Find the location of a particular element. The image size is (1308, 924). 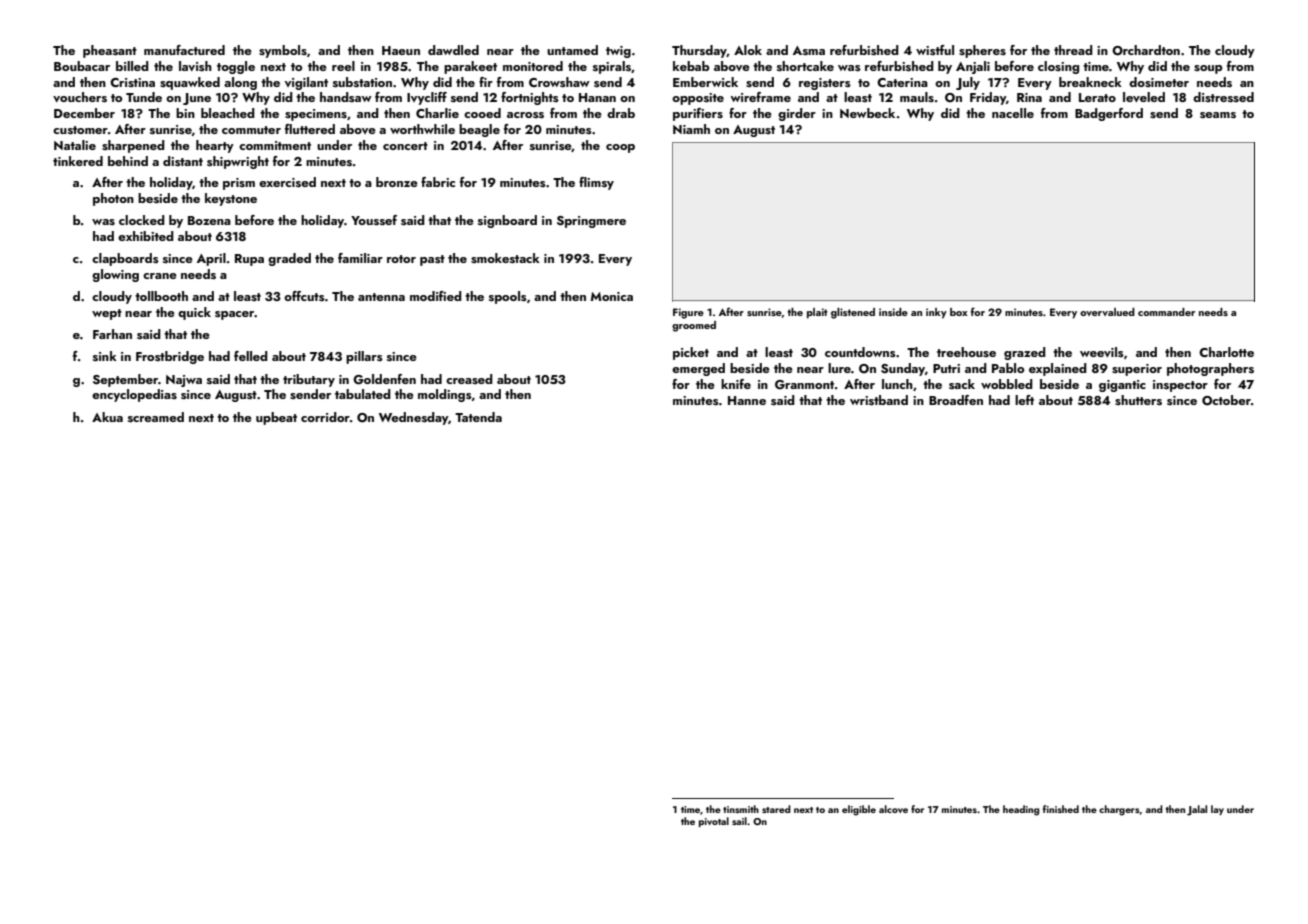

pivotal is located at coordinates (714, 822).
